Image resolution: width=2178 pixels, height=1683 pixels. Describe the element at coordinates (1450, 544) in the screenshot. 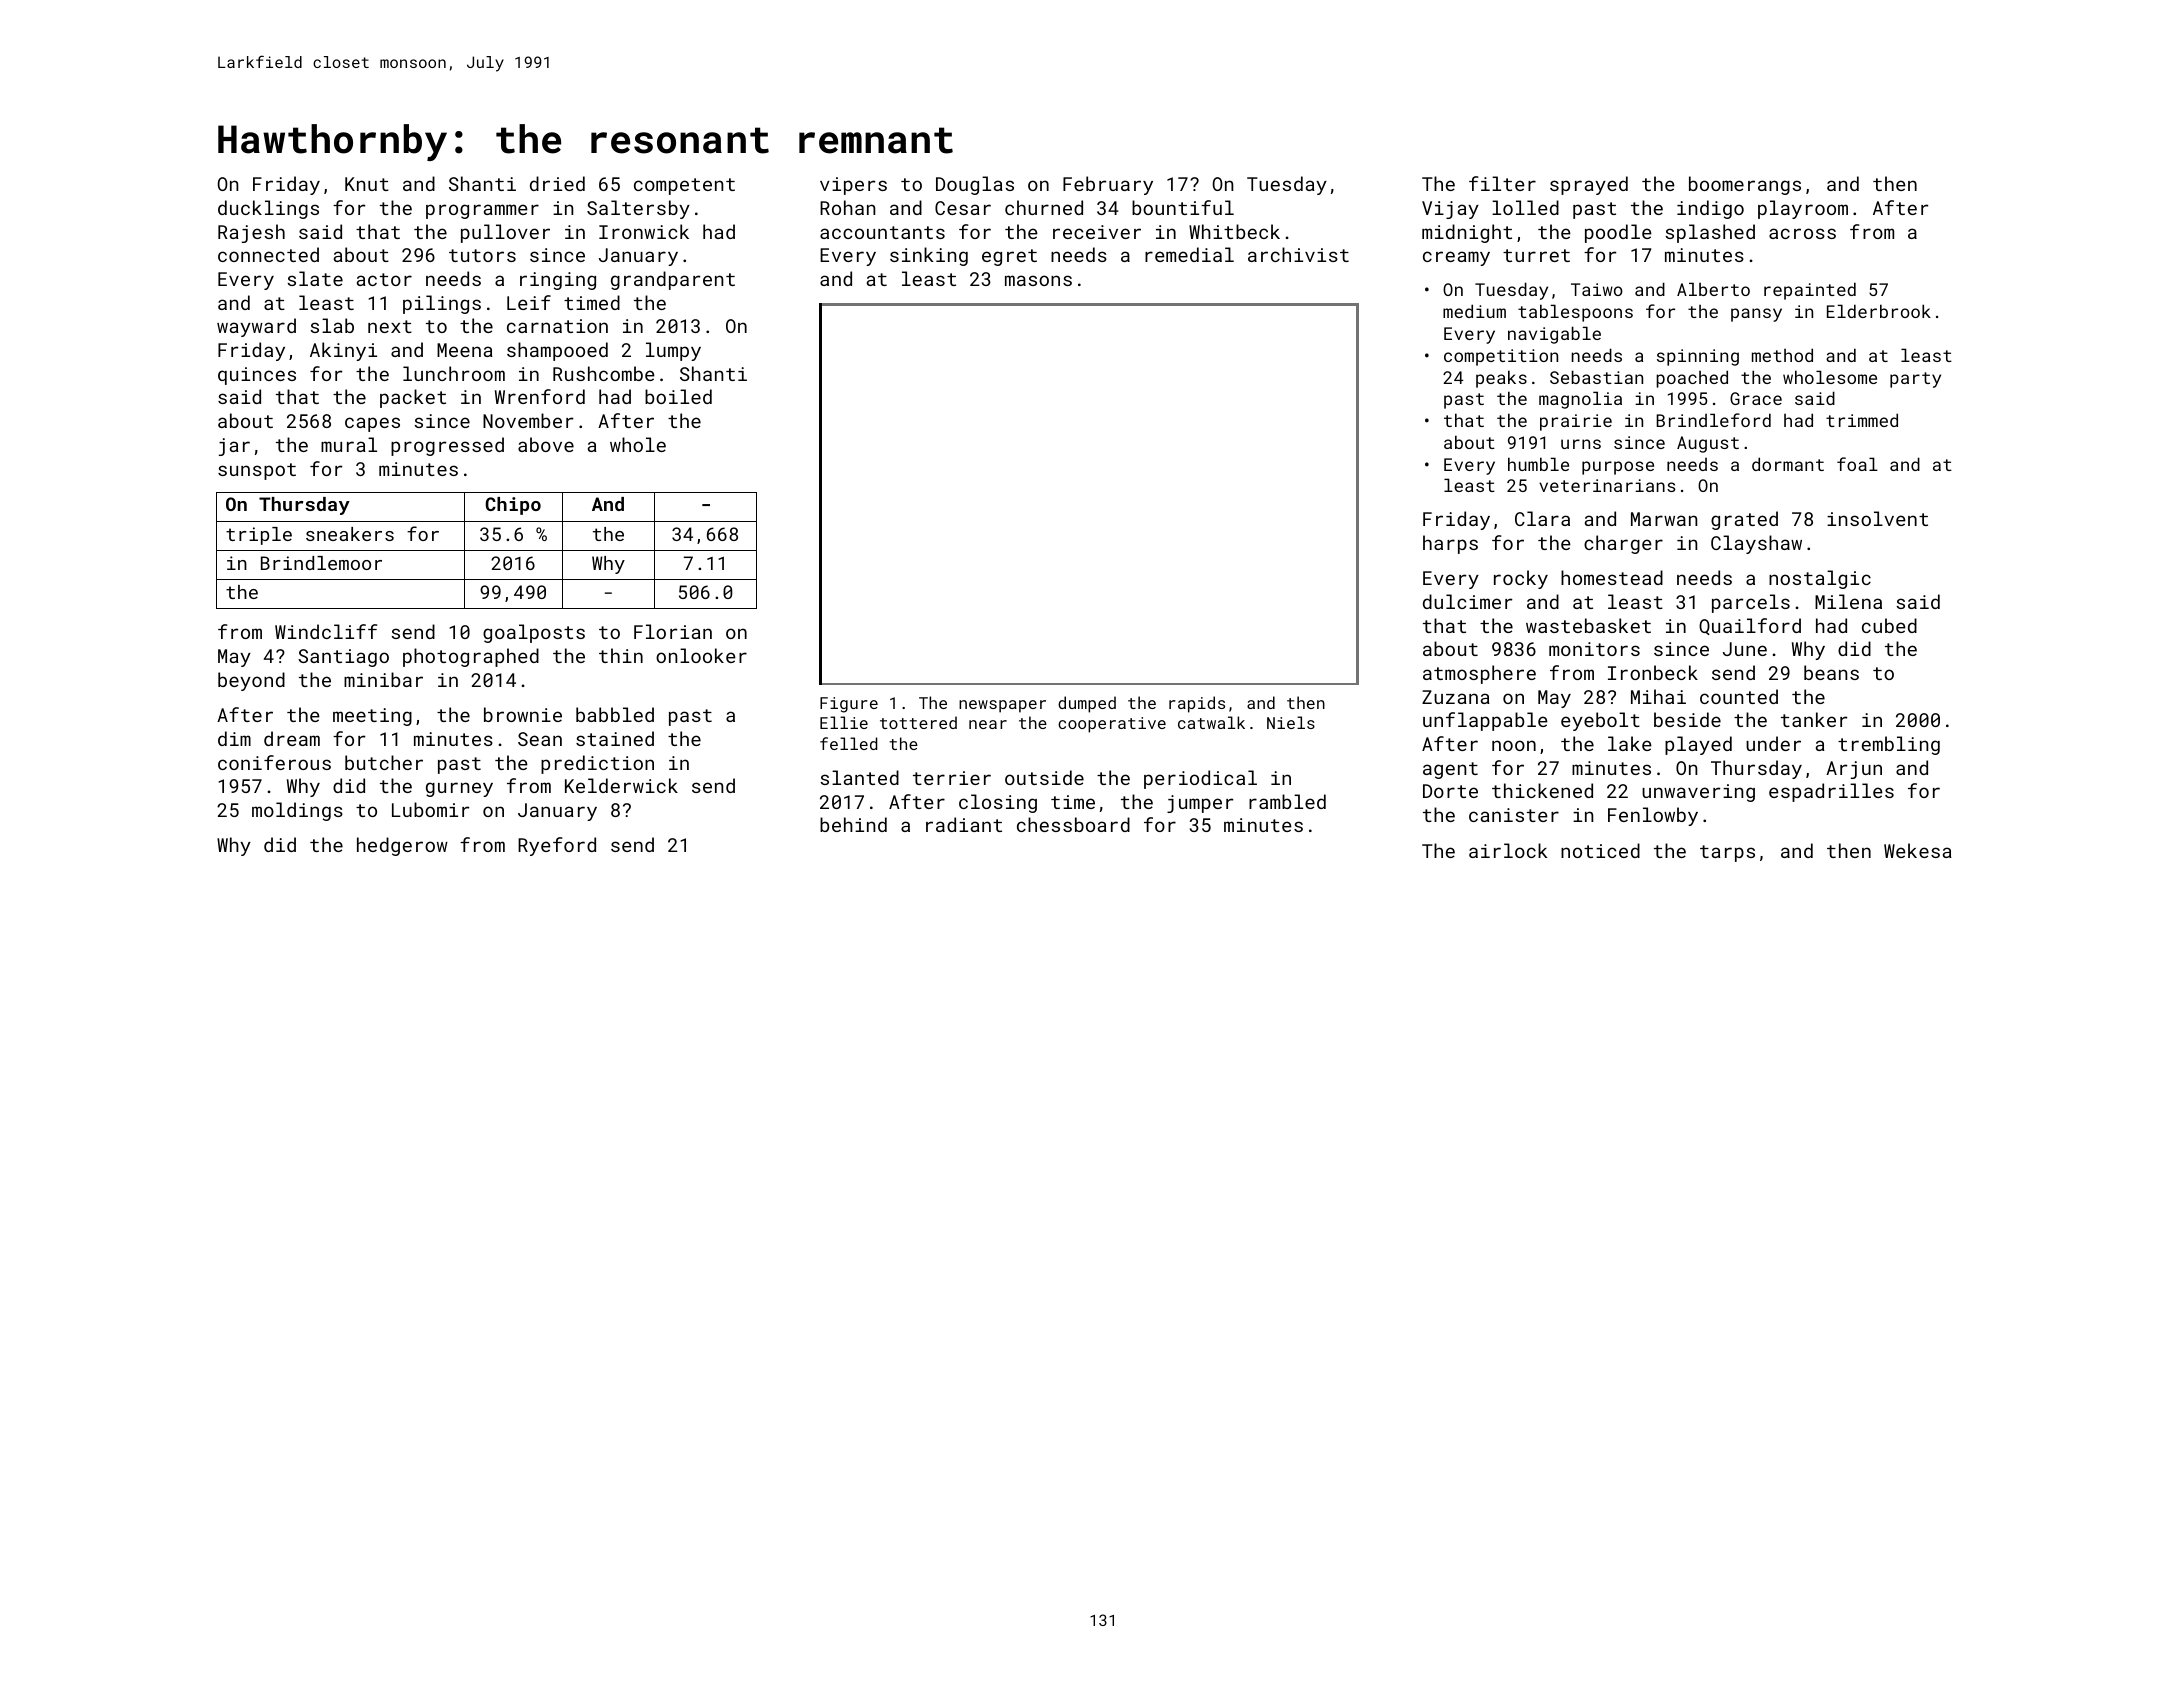

I see `harps` at that location.
